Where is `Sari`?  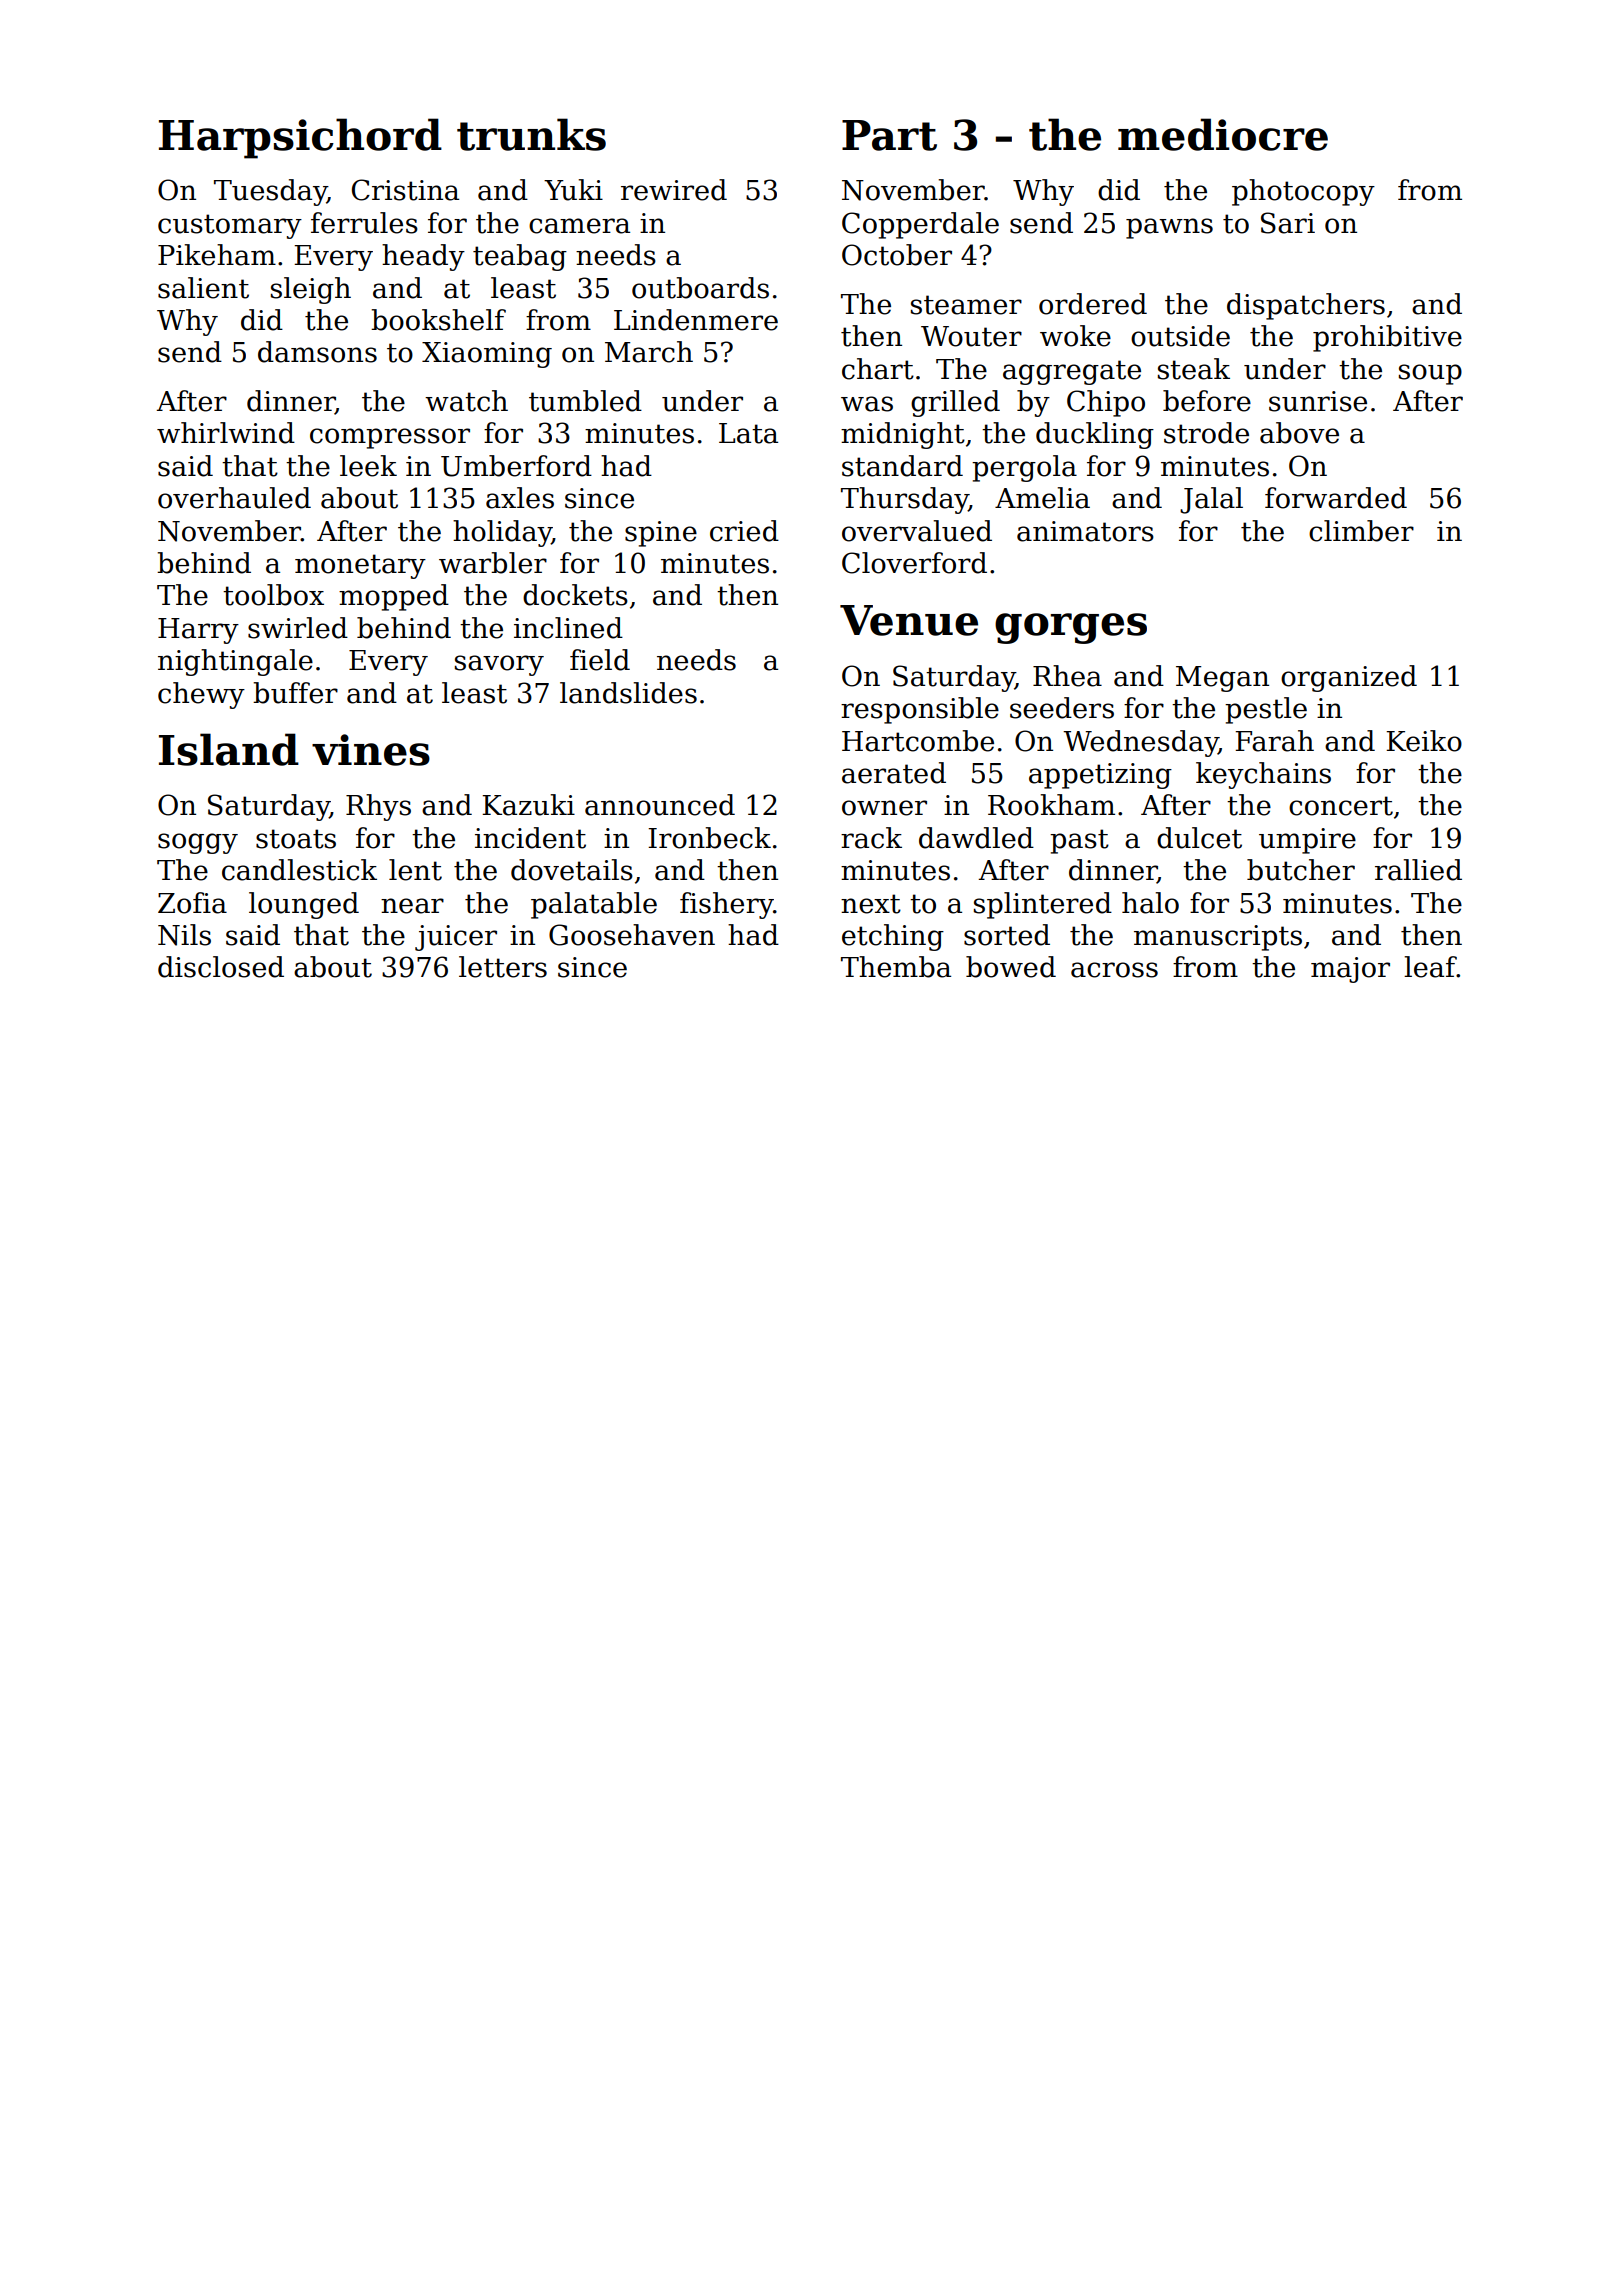 Sari is located at coordinates (1288, 223).
